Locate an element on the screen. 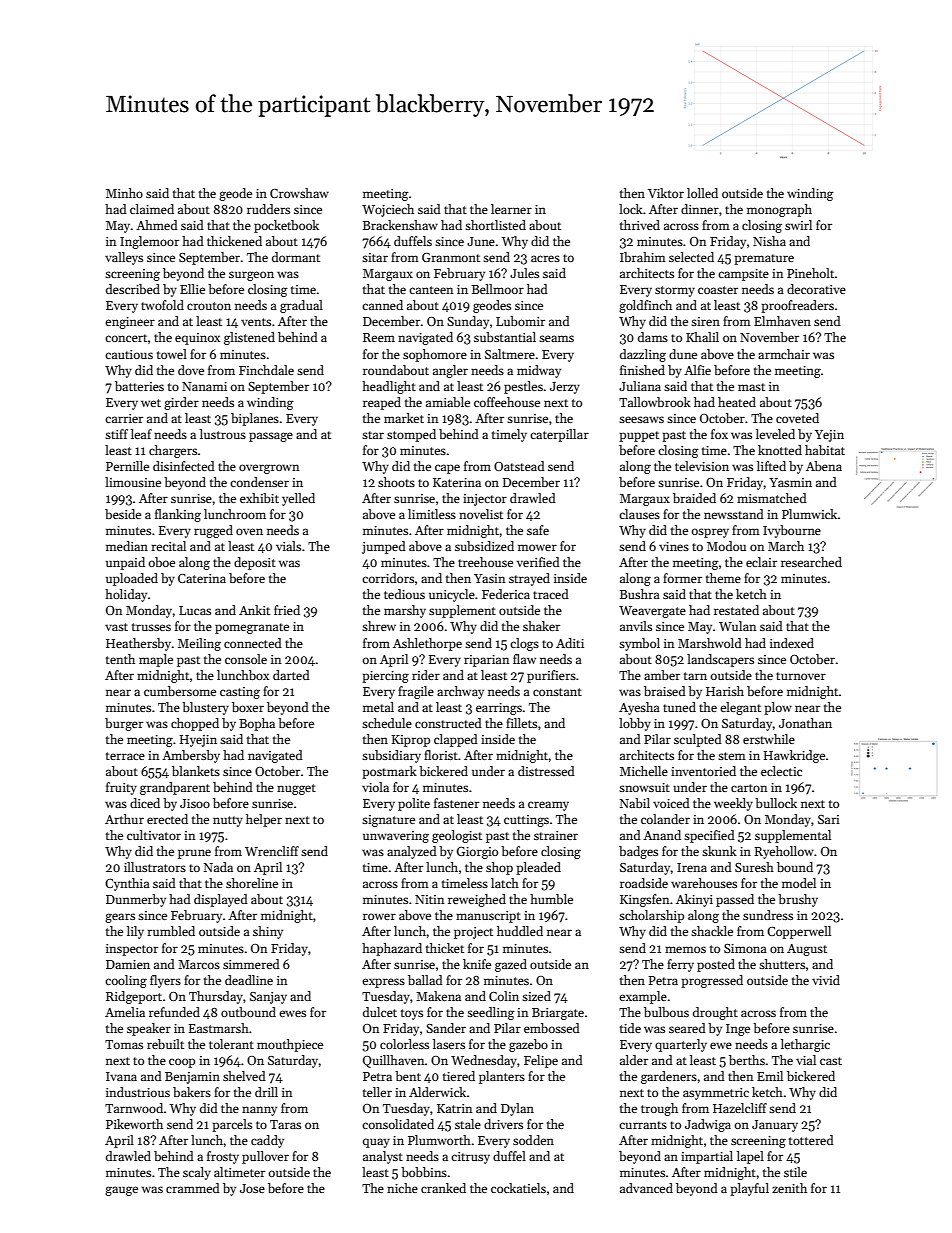  safe is located at coordinates (538, 530).
